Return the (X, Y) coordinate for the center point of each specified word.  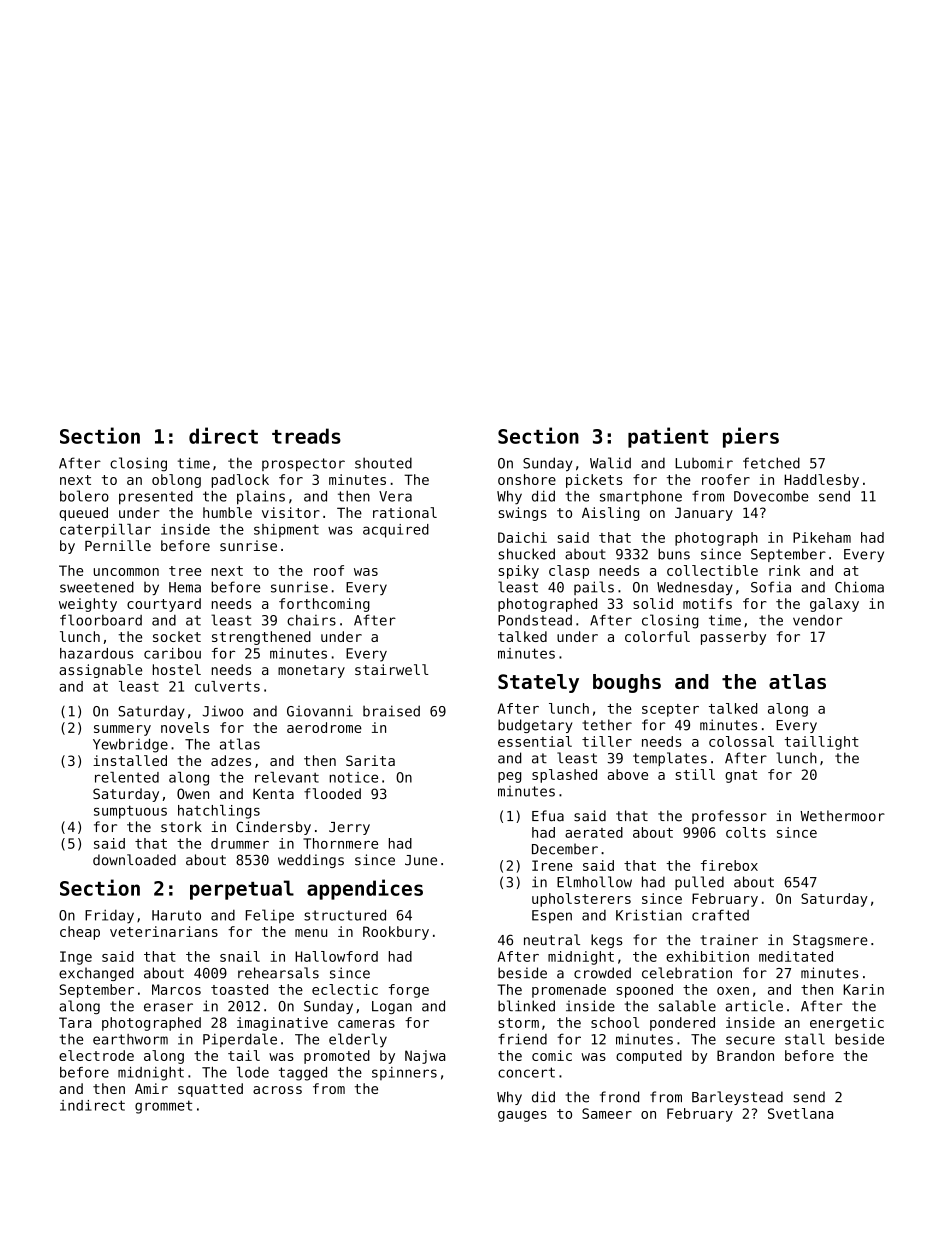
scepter (670, 710)
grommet (163, 1107)
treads (306, 436)
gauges (522, 1116)
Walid (610, 463)
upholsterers (581, 900)
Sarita (370, 760)
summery (122, 730)
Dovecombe (771, 496)
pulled (699, 883)
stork (181, 826)
